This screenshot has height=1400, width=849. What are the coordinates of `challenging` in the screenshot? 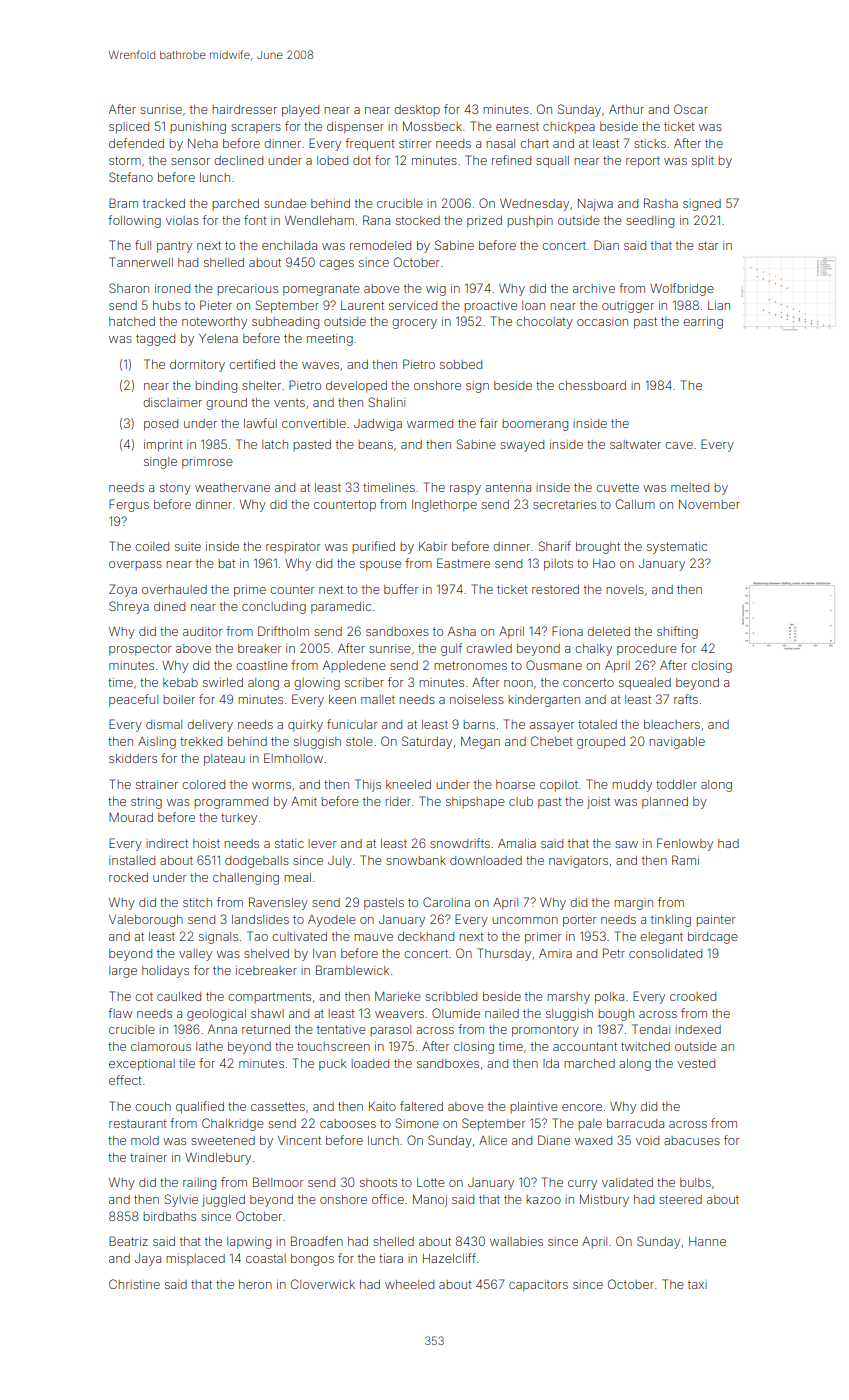 It's located at (246, 879).
